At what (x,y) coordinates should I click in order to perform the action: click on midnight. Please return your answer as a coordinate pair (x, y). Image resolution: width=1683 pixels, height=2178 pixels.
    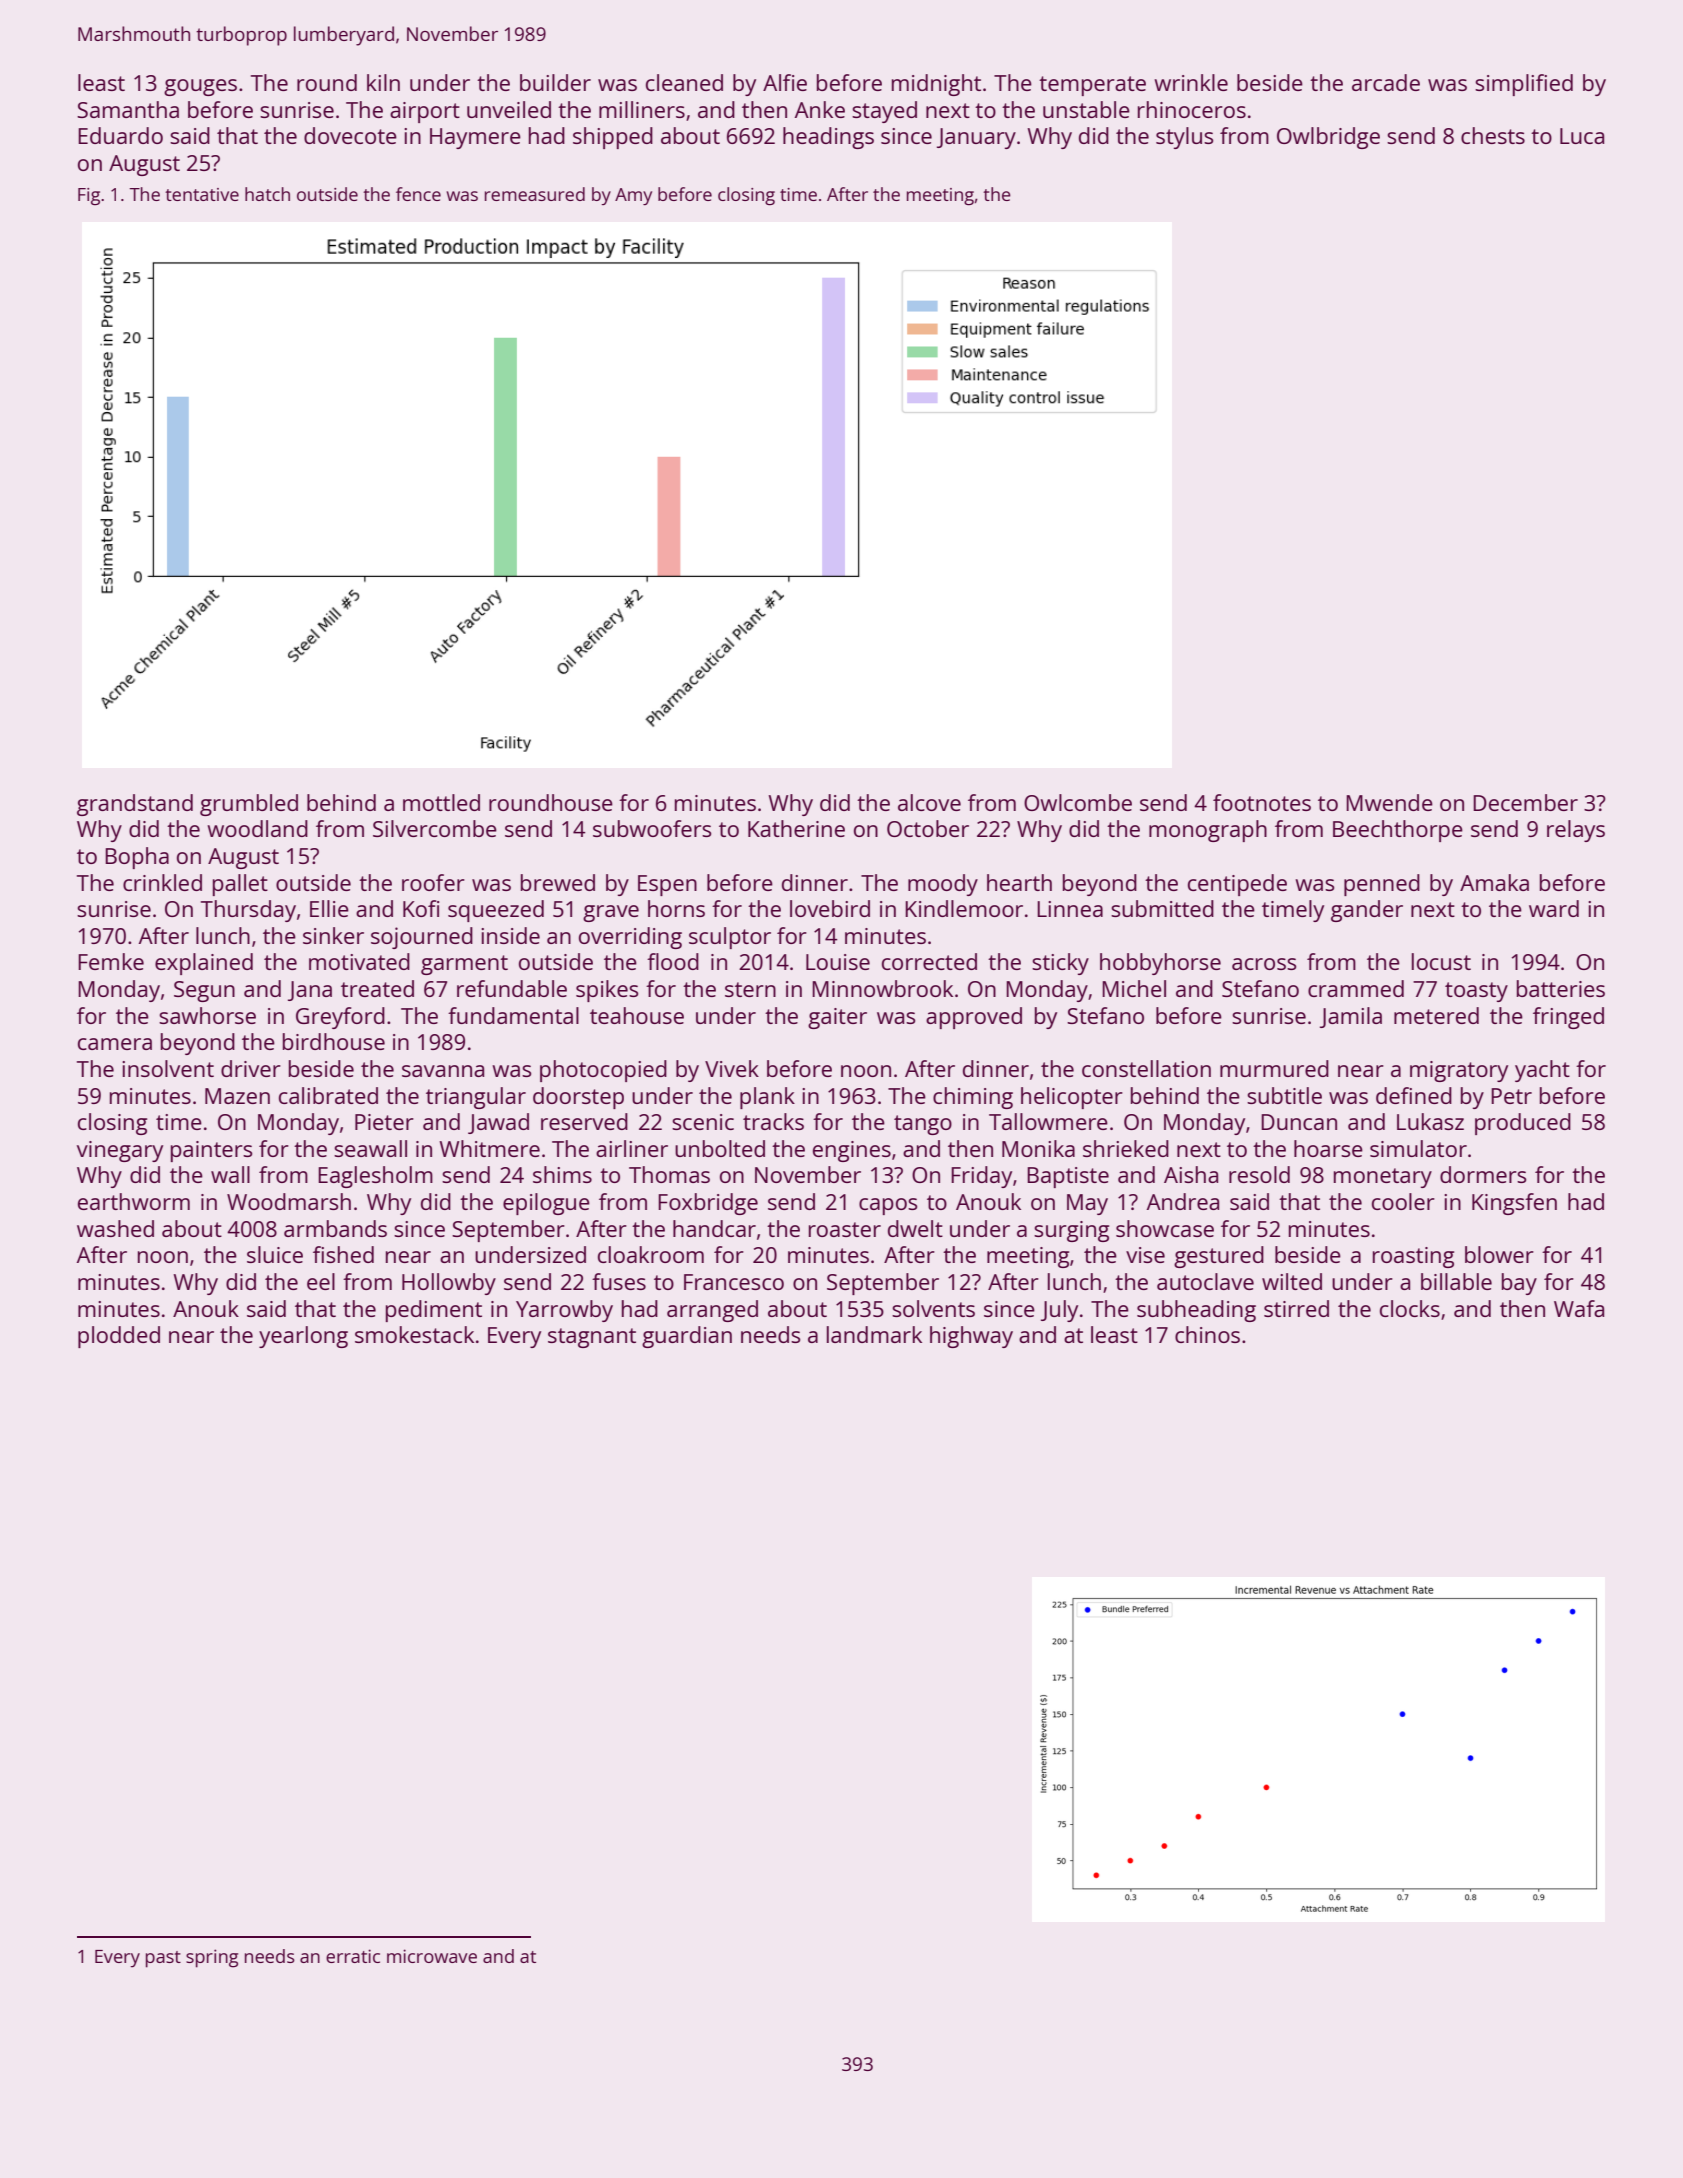
    Looking at the image, I should click on (936, 85).
